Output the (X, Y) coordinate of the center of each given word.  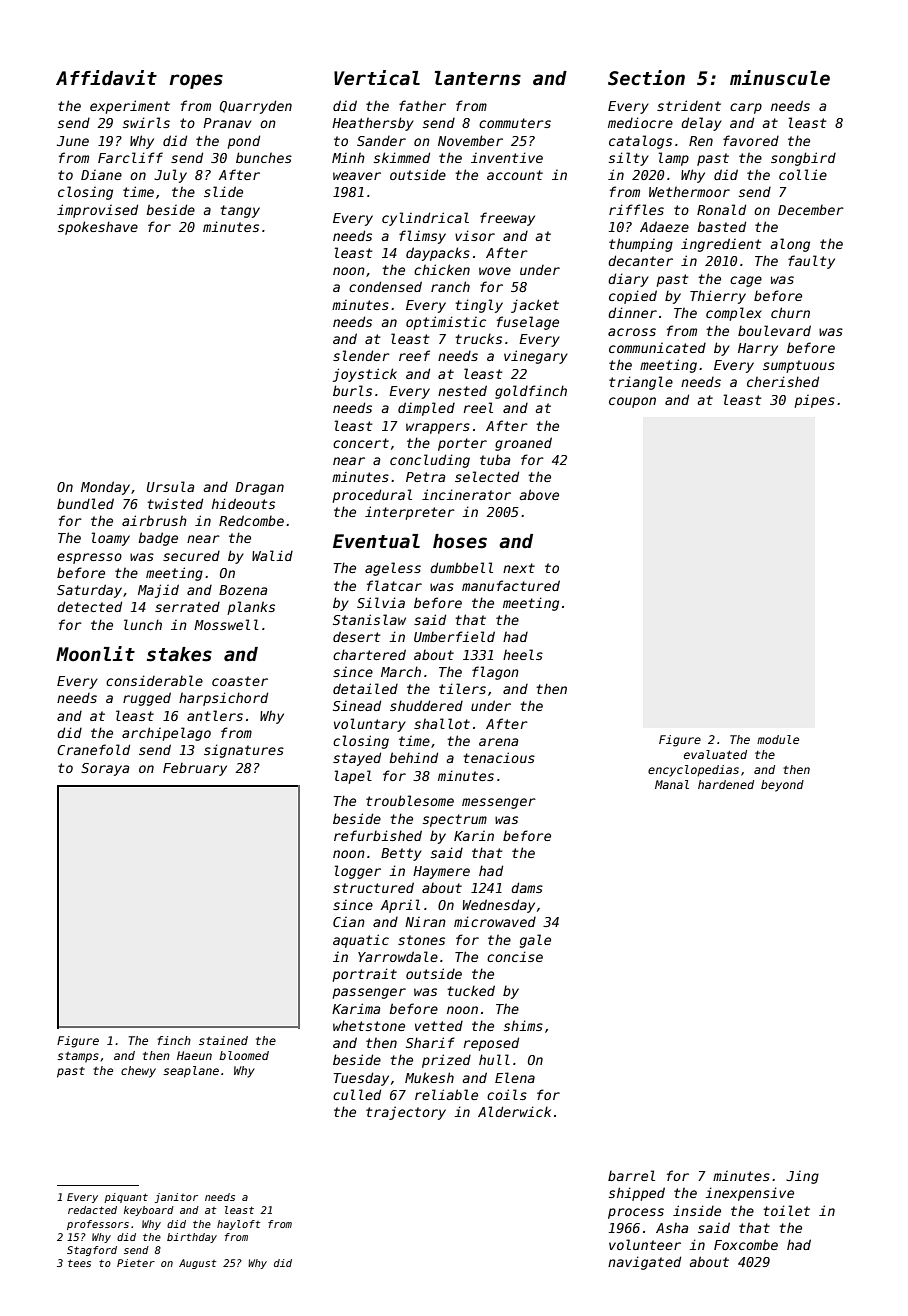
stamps (78, 1057)
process (636, 1213)
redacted (92, 1210)
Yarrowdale (398, 956)
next (519, 568)
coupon (632, 402)
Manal (672, 784)
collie (803, 174)
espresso (89, 558)
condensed (385, 286)
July (170, 176)
